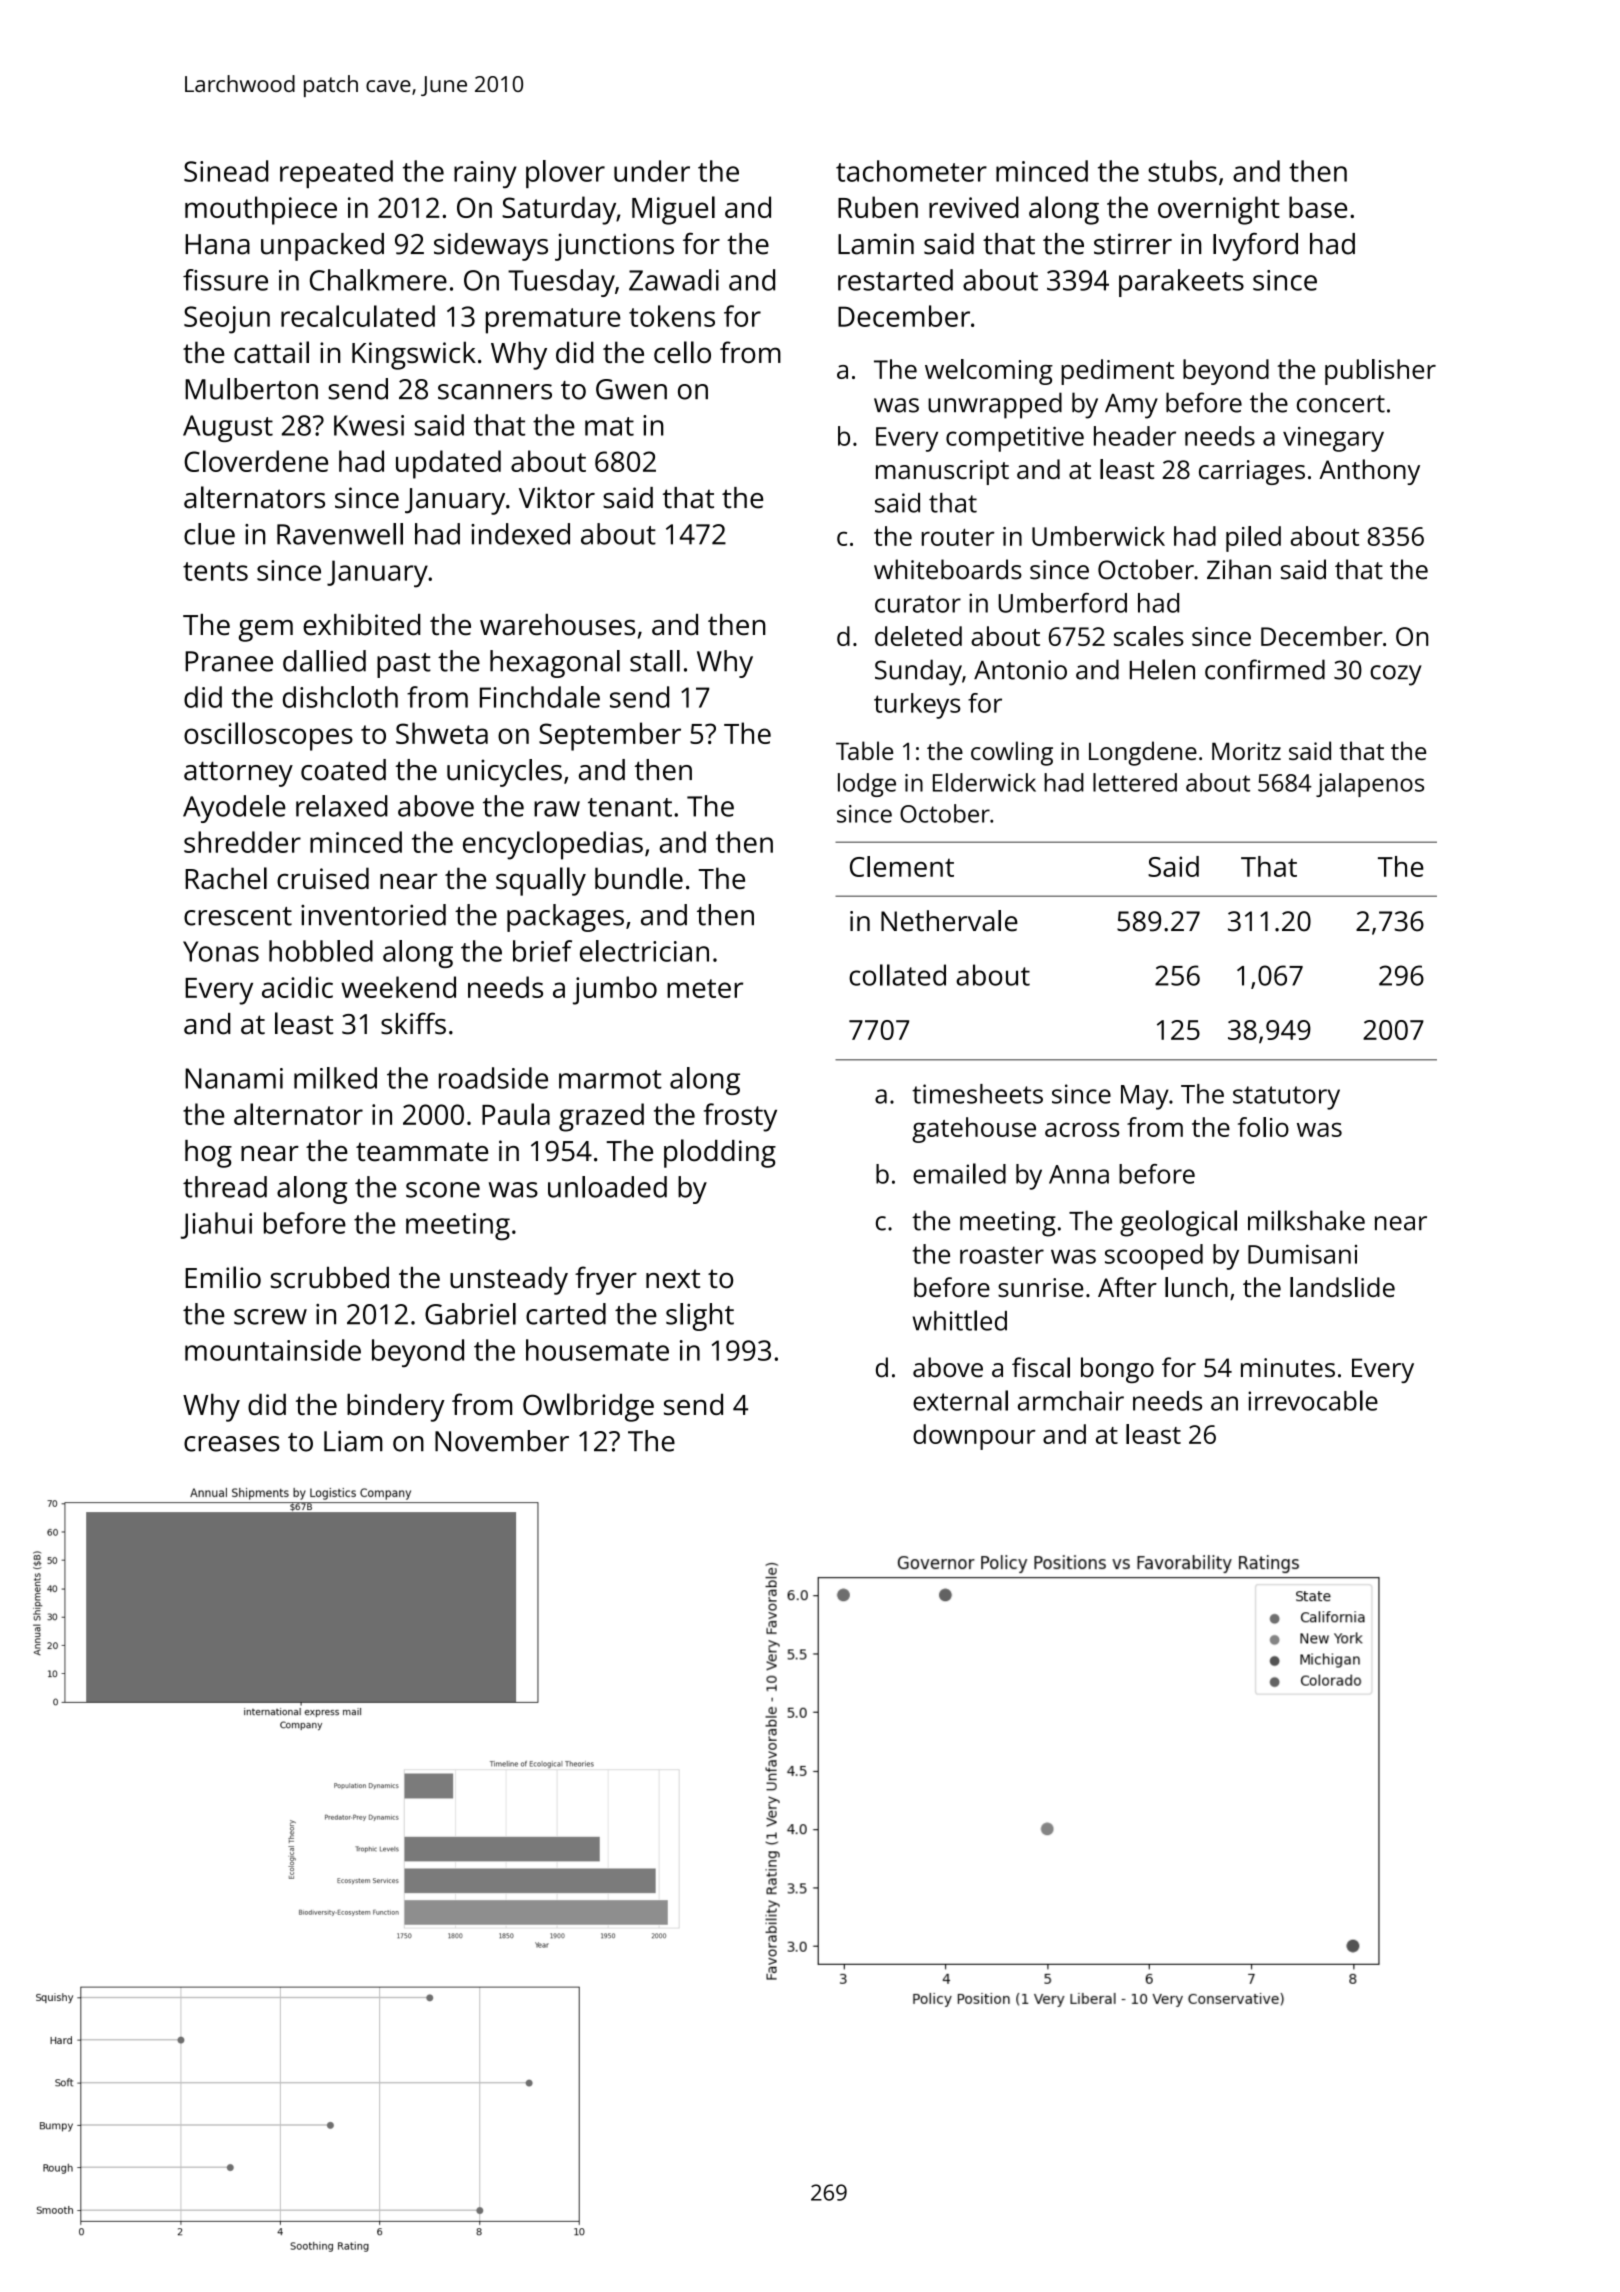  Describe the element at coordinates (895, 280) in the page. I see `restarted` at that location.
